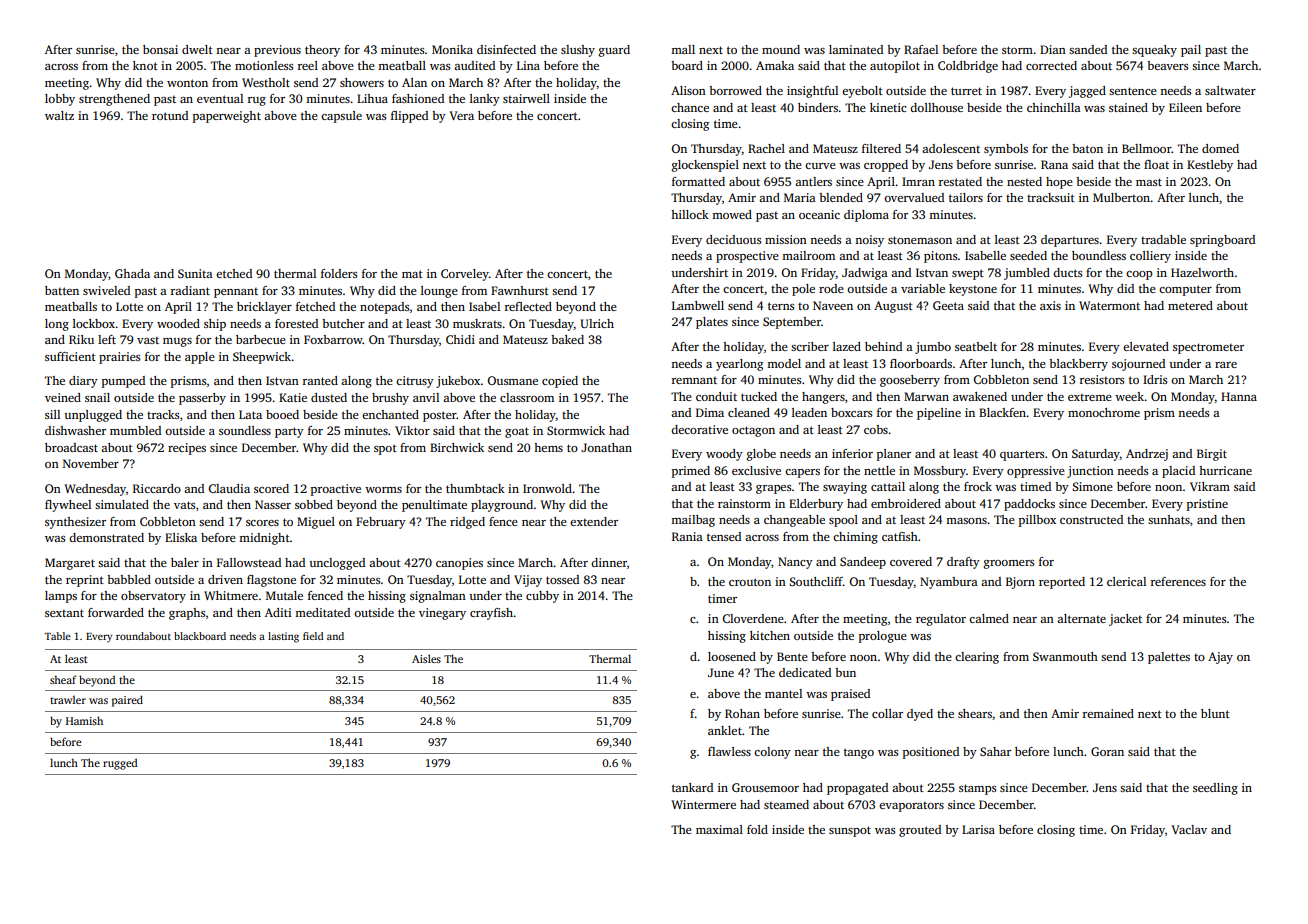 The height and width of the screenshot is (924, 1308). I want to click on Fawnhurst, so click(520, 290).
